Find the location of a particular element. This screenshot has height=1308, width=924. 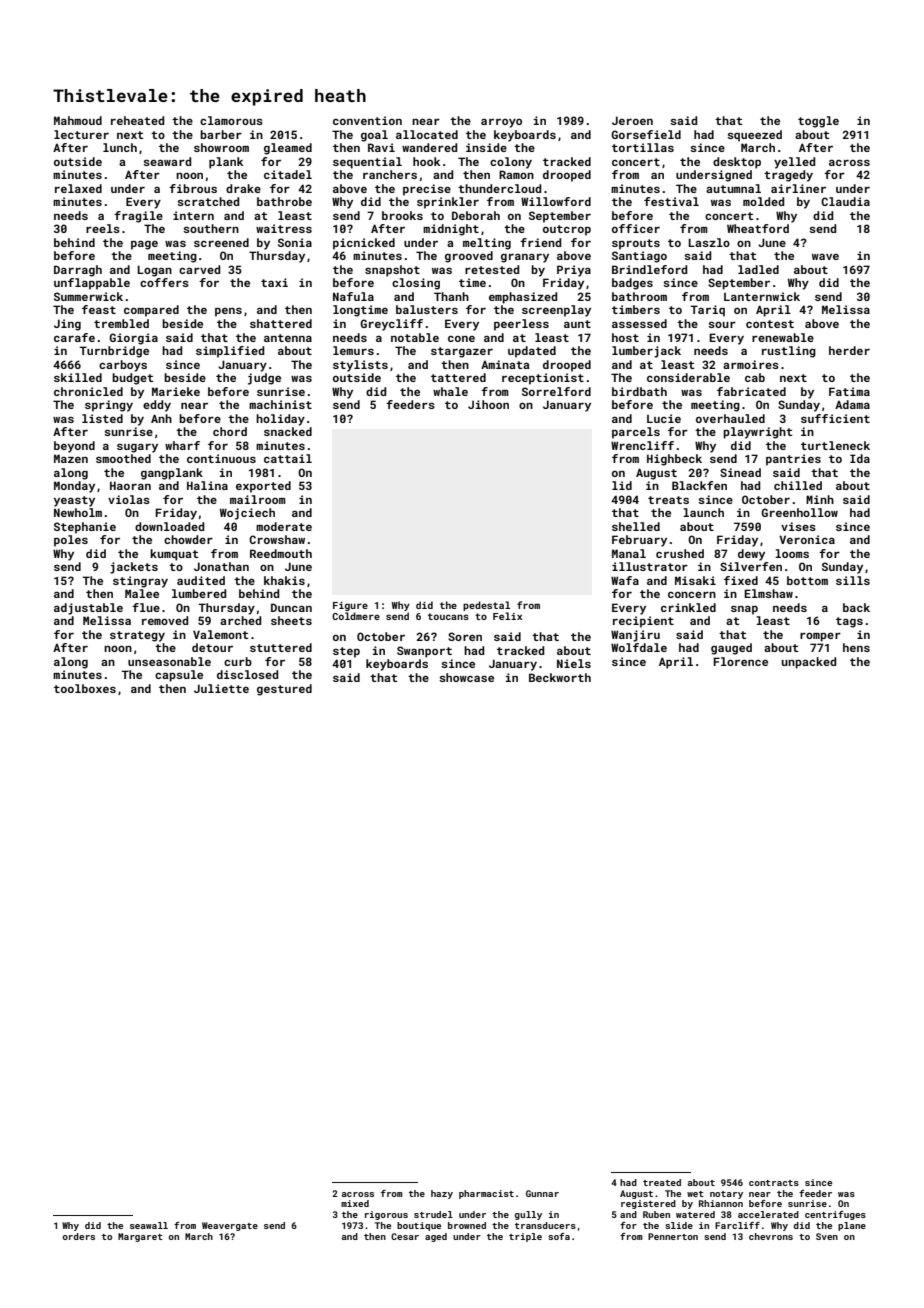

Weavergate is located at coordinates (230, 1226).
